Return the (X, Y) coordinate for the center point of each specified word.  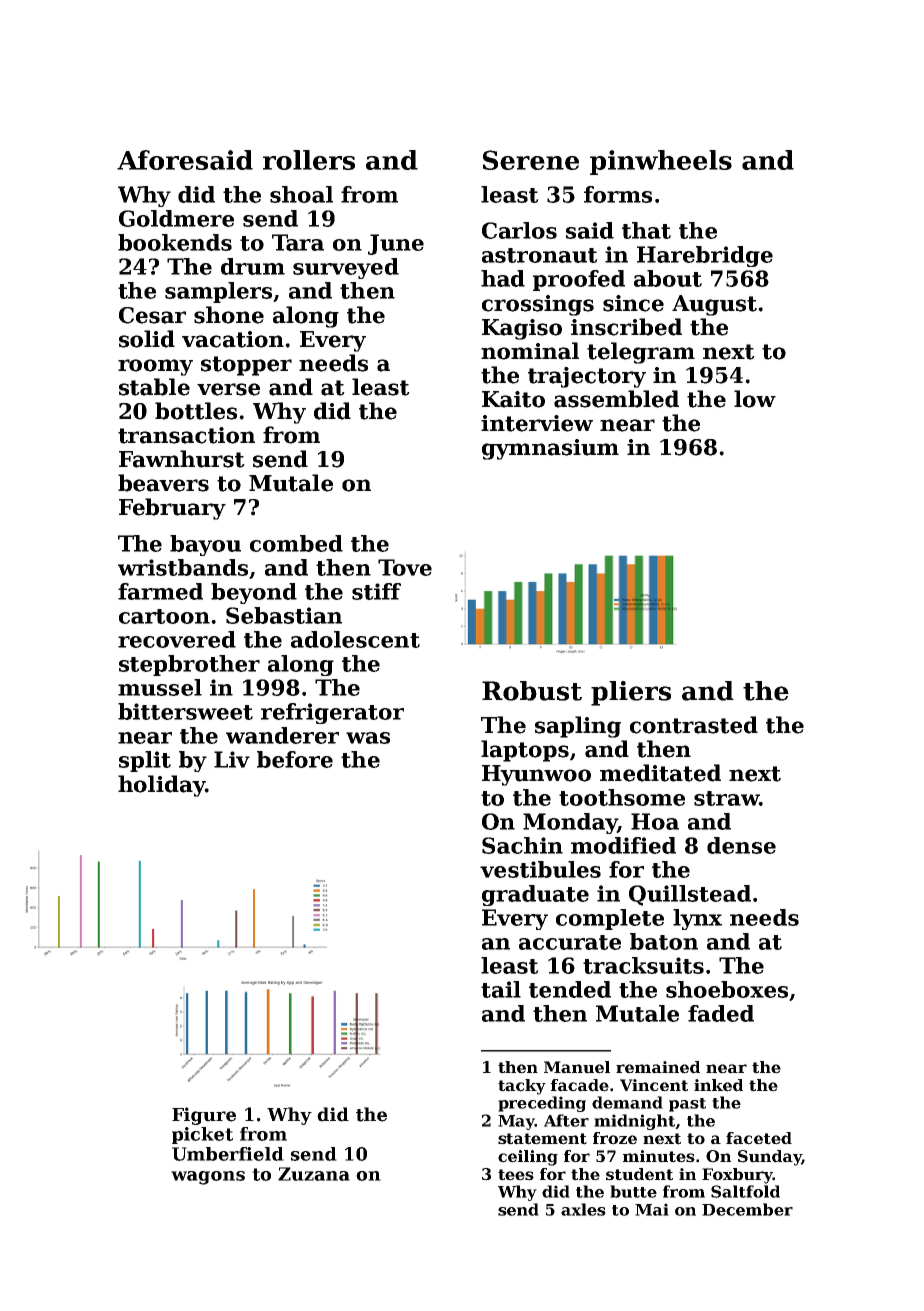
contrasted (694, 725)
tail (501, 989)
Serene (531, 160)
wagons (208, 1178)
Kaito (513, 399)
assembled (616, 399)
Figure (204, 1116)
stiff (376, 591)
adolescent (355, 639)
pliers (631, 693)
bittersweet (185, 711)
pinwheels (661, 162)
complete (610, 919)
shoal (301, 194)
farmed (160, 591)
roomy (155, 367)
